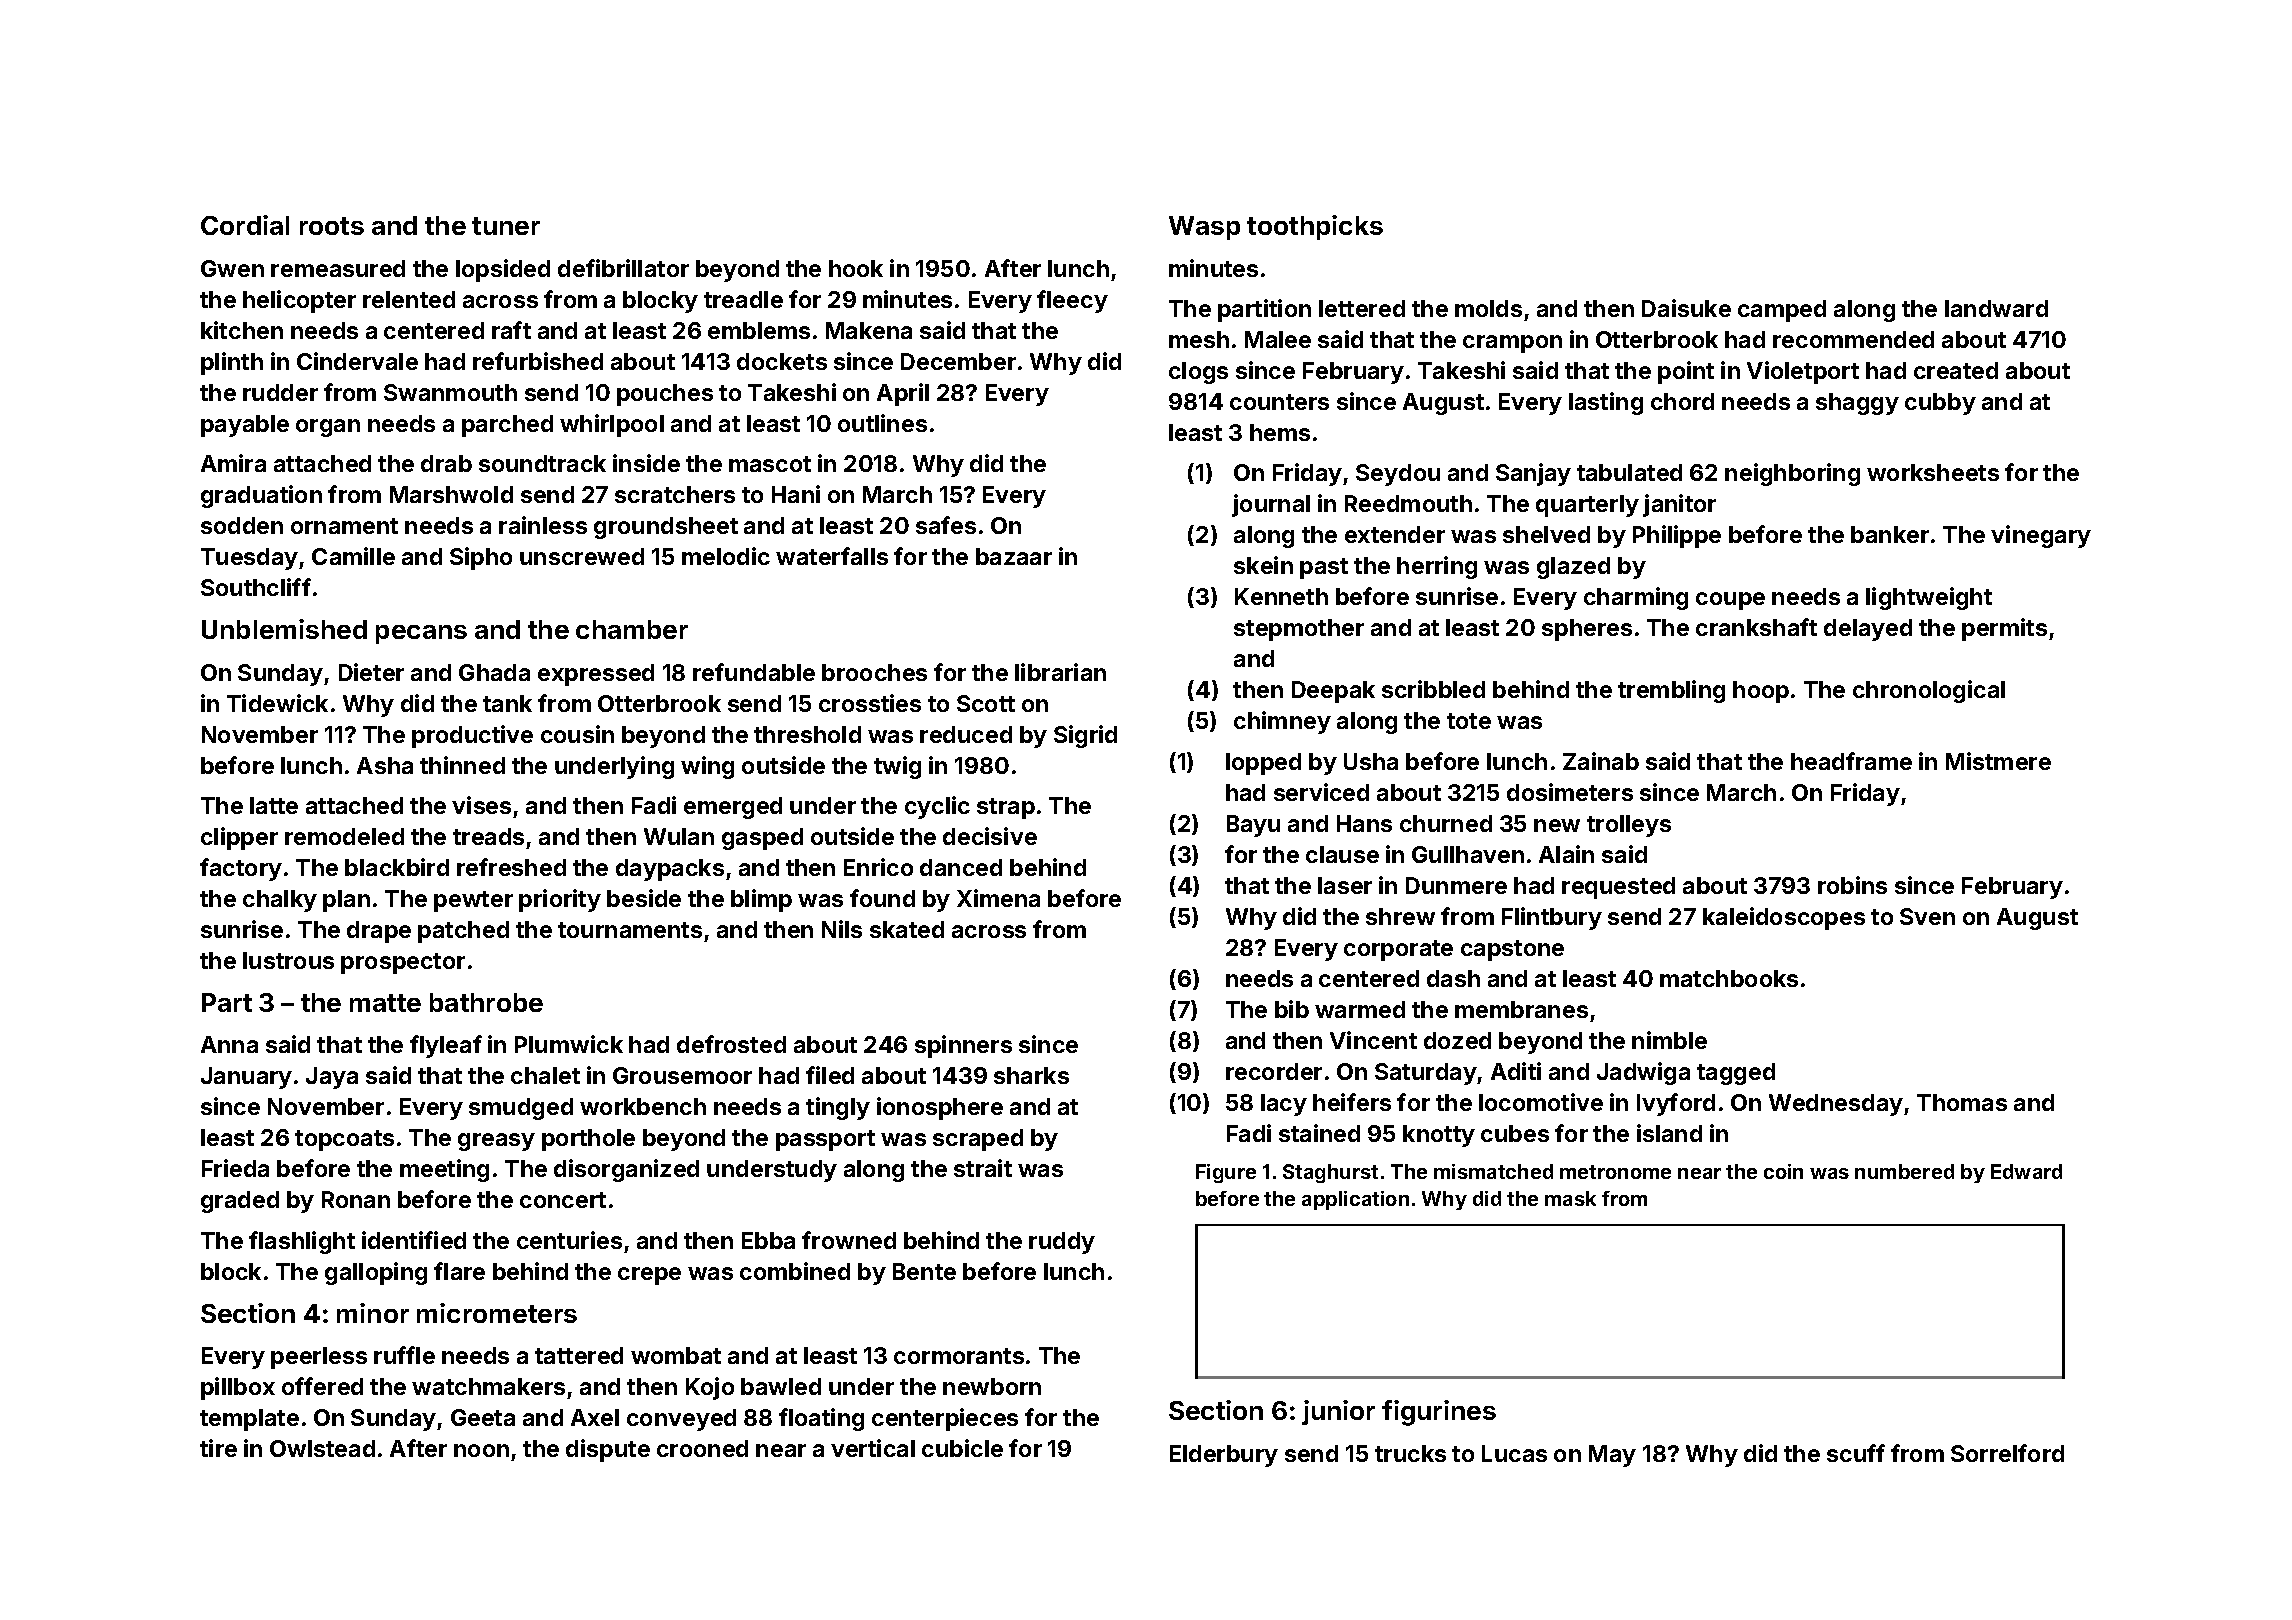  What do you see at coordinates (288, 960) in the image?
I see `lustrous` at bounding box center [288, 960].
